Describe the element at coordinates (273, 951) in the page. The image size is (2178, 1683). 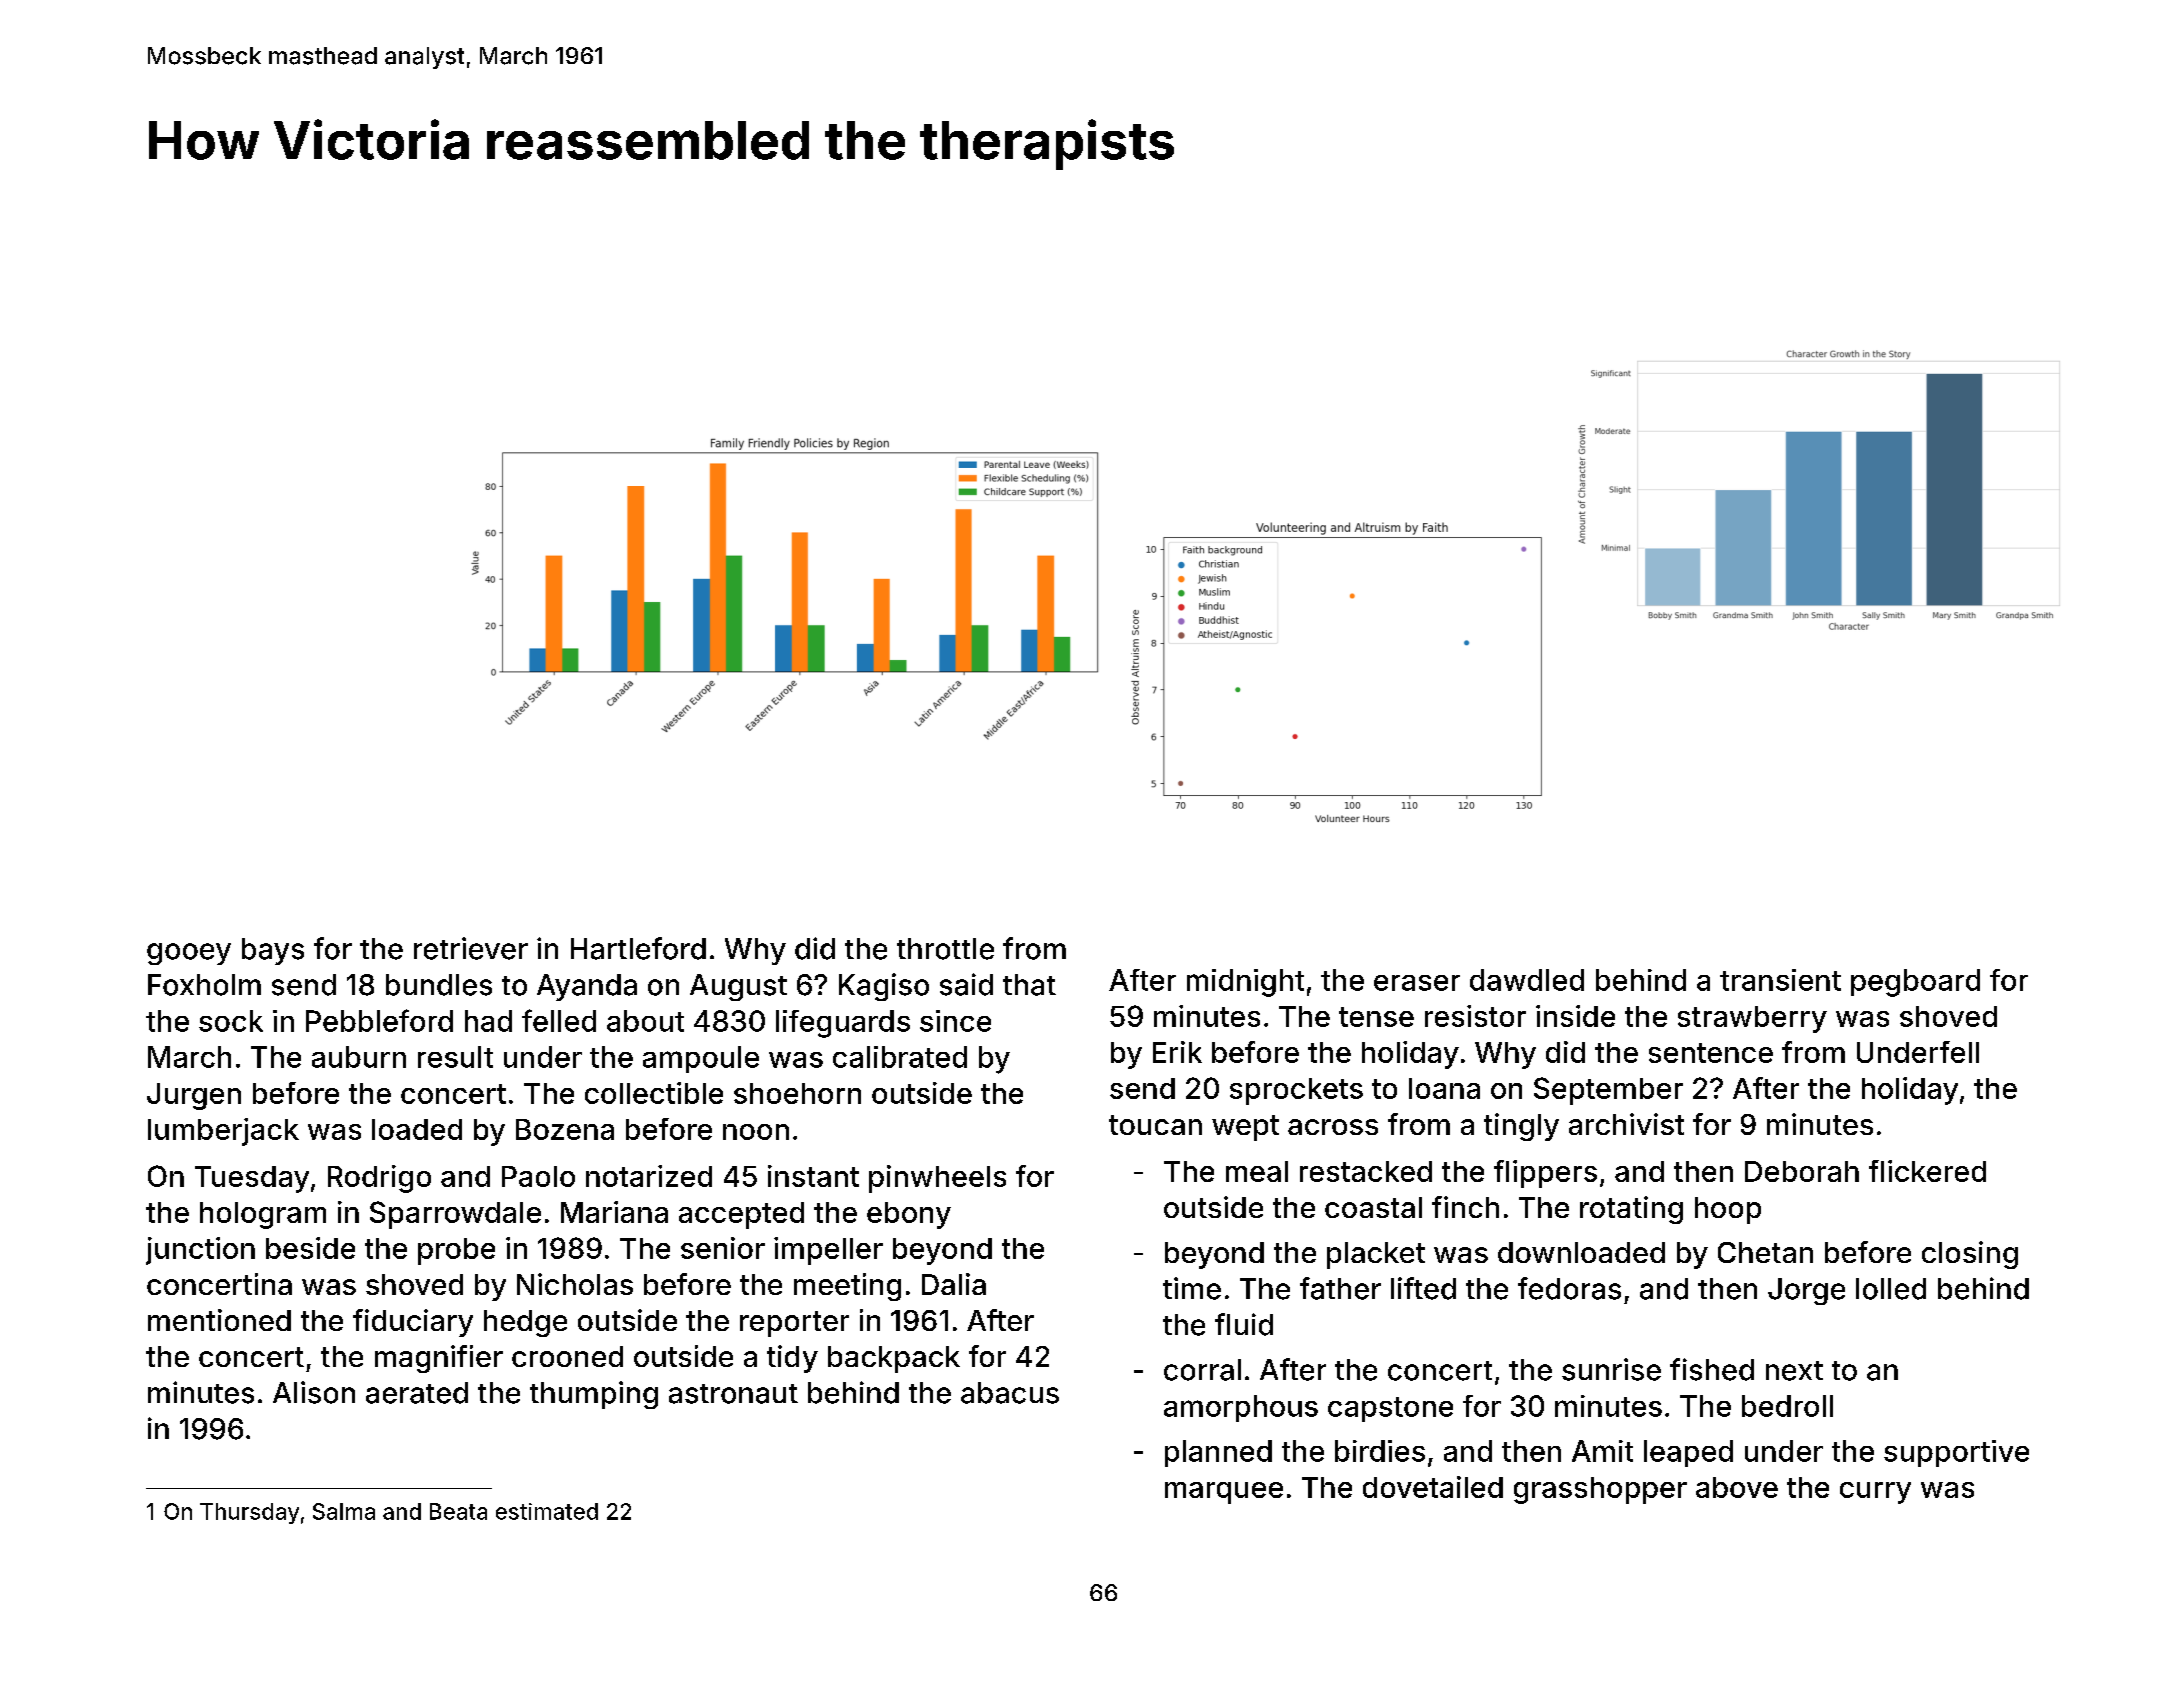
I see `bays` at that location.
